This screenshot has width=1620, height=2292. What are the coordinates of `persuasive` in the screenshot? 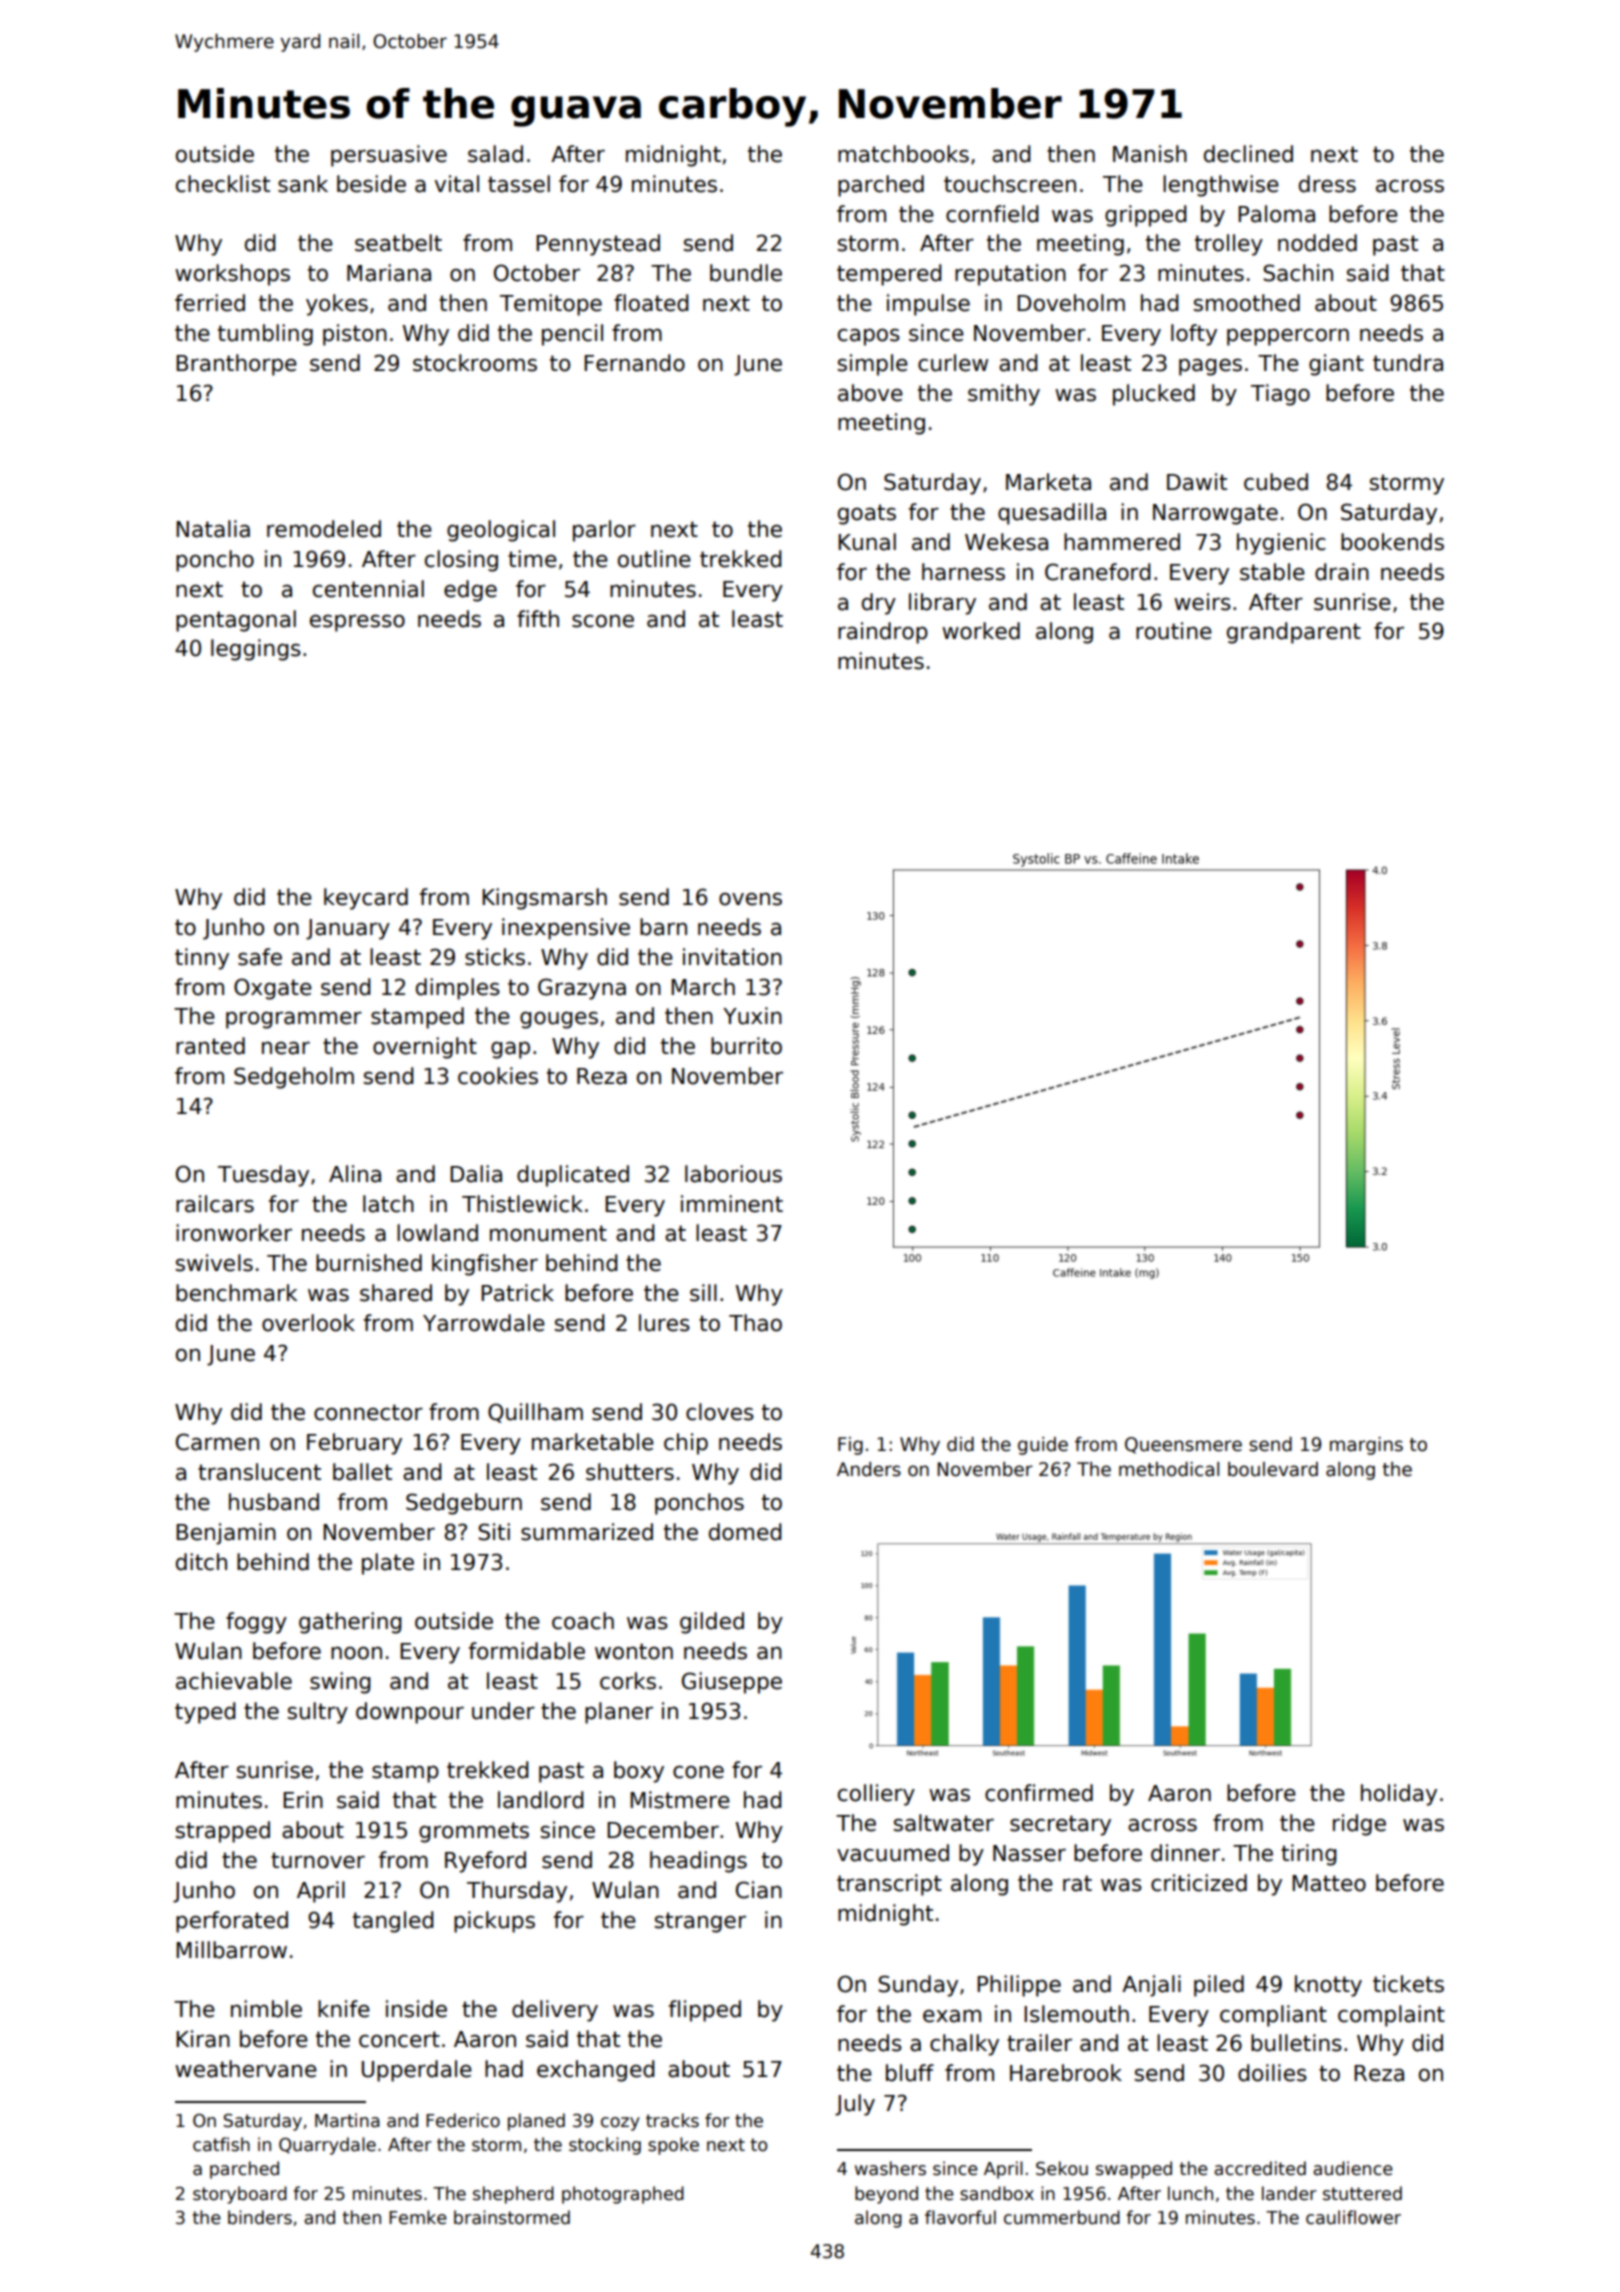 It's located at (389, 156).
